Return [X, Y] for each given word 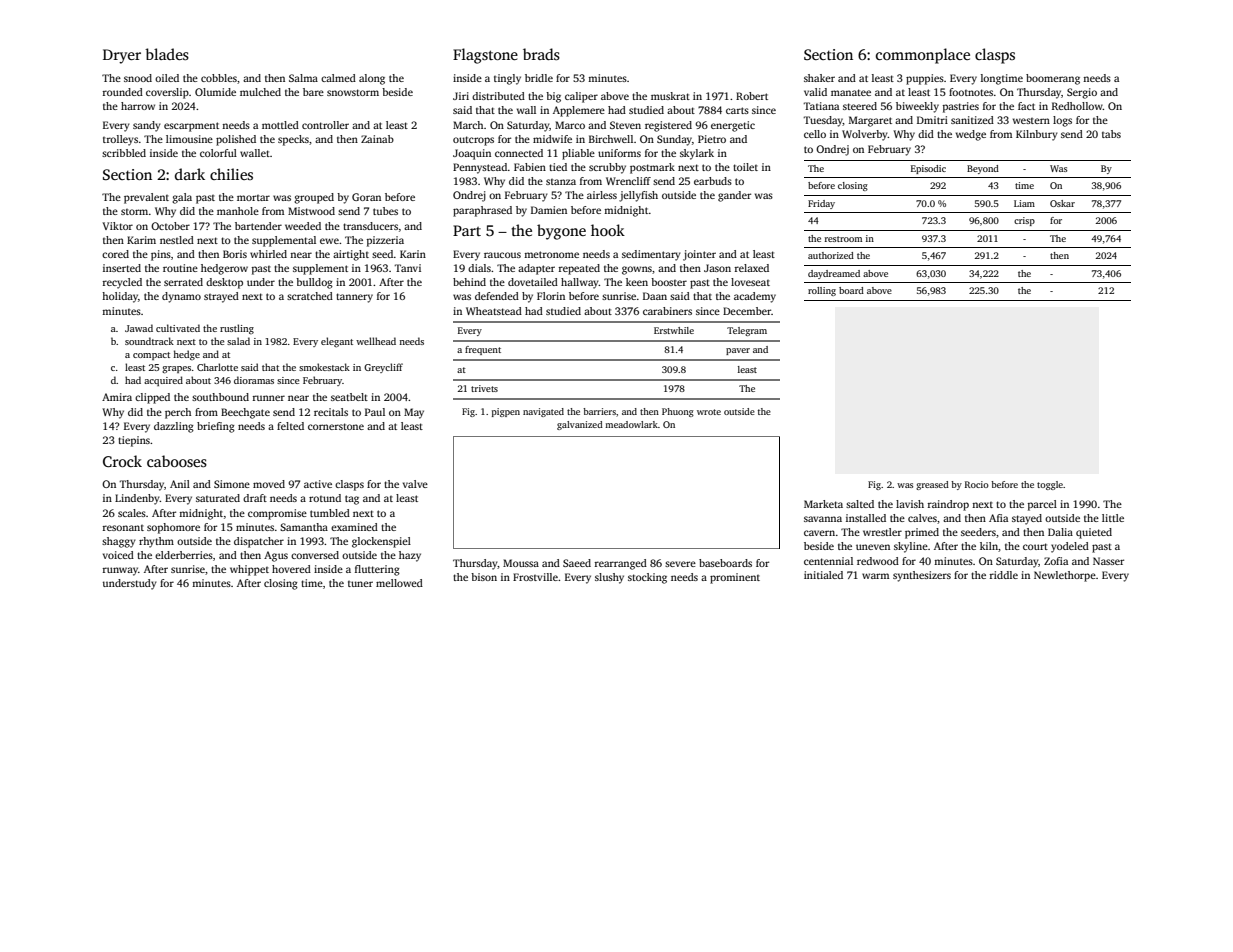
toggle [1050, 485]
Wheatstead [494, 311]
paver [738, 351]
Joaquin [472, 154]
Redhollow [1077, 106]
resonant [123, 528]
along [372, 79]
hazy [410, 556]
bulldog [314, 283]
